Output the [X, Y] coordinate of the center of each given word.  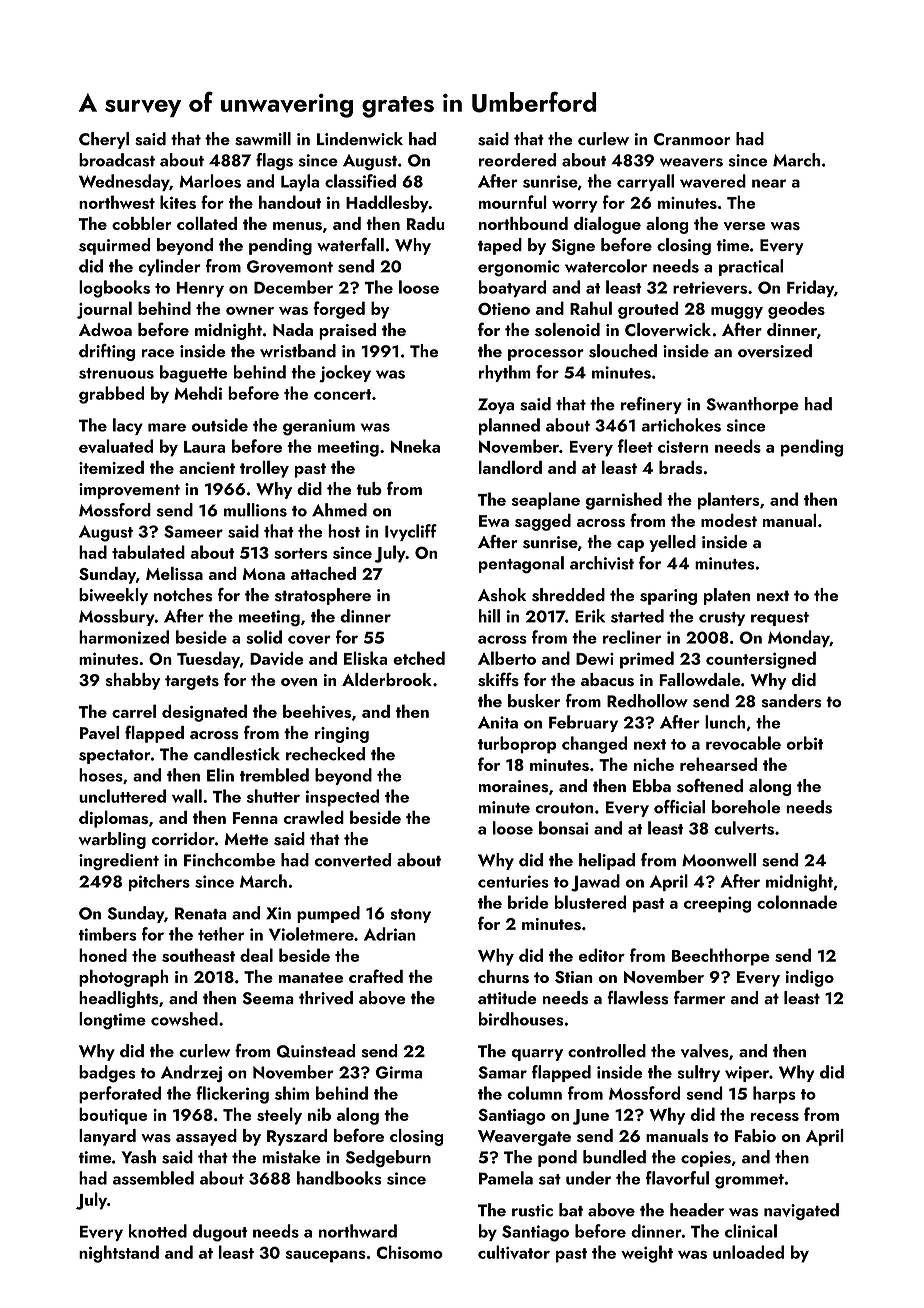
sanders [791, 701]
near [769, 183]
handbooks [339, 1178]
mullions [255, 510]
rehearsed [718, 764]
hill [489, 616]
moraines [513, 786]
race [158, 353]
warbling [112, 840]
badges [107, 1074]
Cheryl [104, 140]
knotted [158, 1231]
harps [774, 1095]
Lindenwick [360, 138]
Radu [425, 223]
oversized [775, 351]
